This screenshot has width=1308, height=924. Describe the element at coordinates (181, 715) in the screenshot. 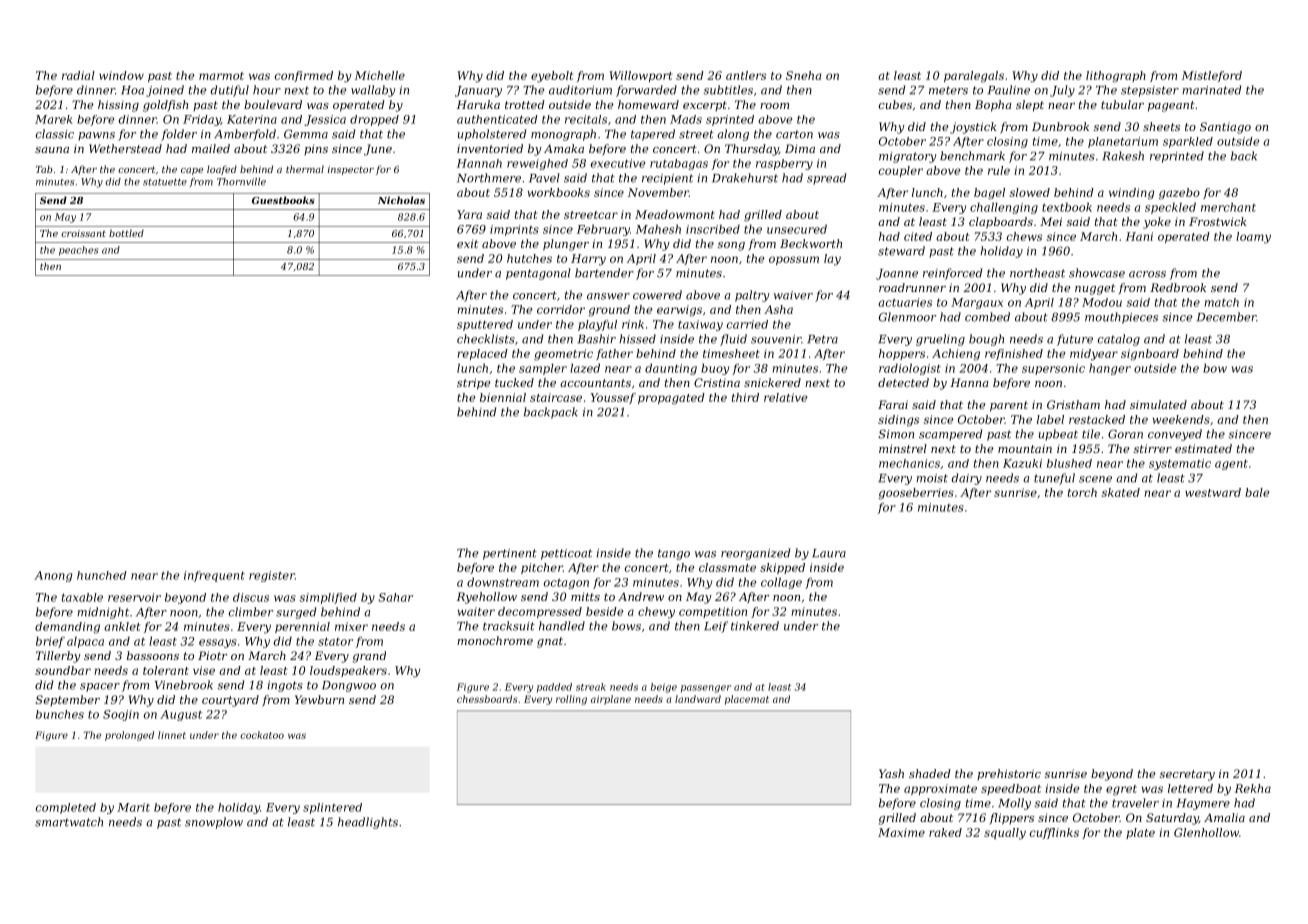

I see `August` at that location.
